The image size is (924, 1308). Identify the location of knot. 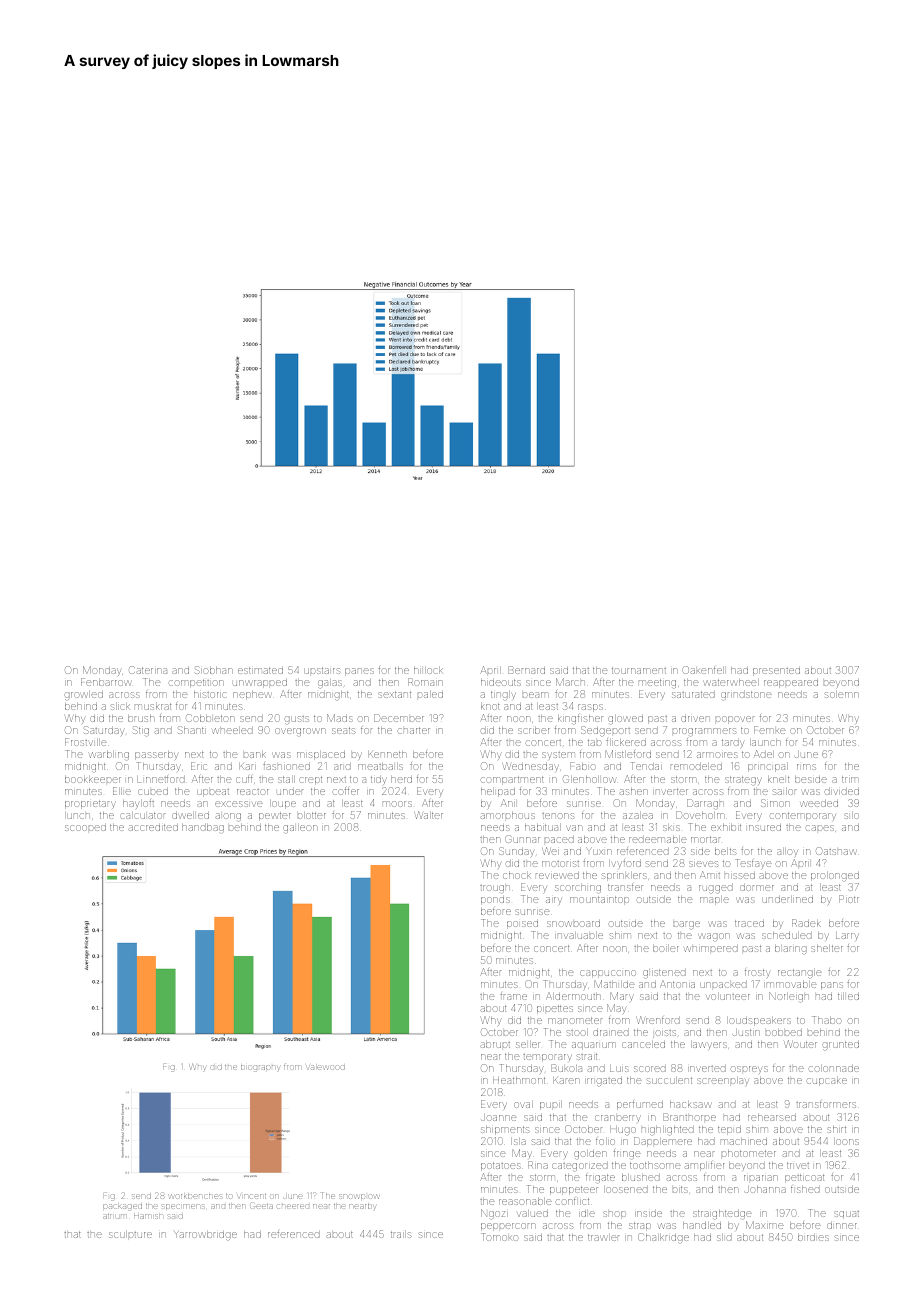
(490, 706).
